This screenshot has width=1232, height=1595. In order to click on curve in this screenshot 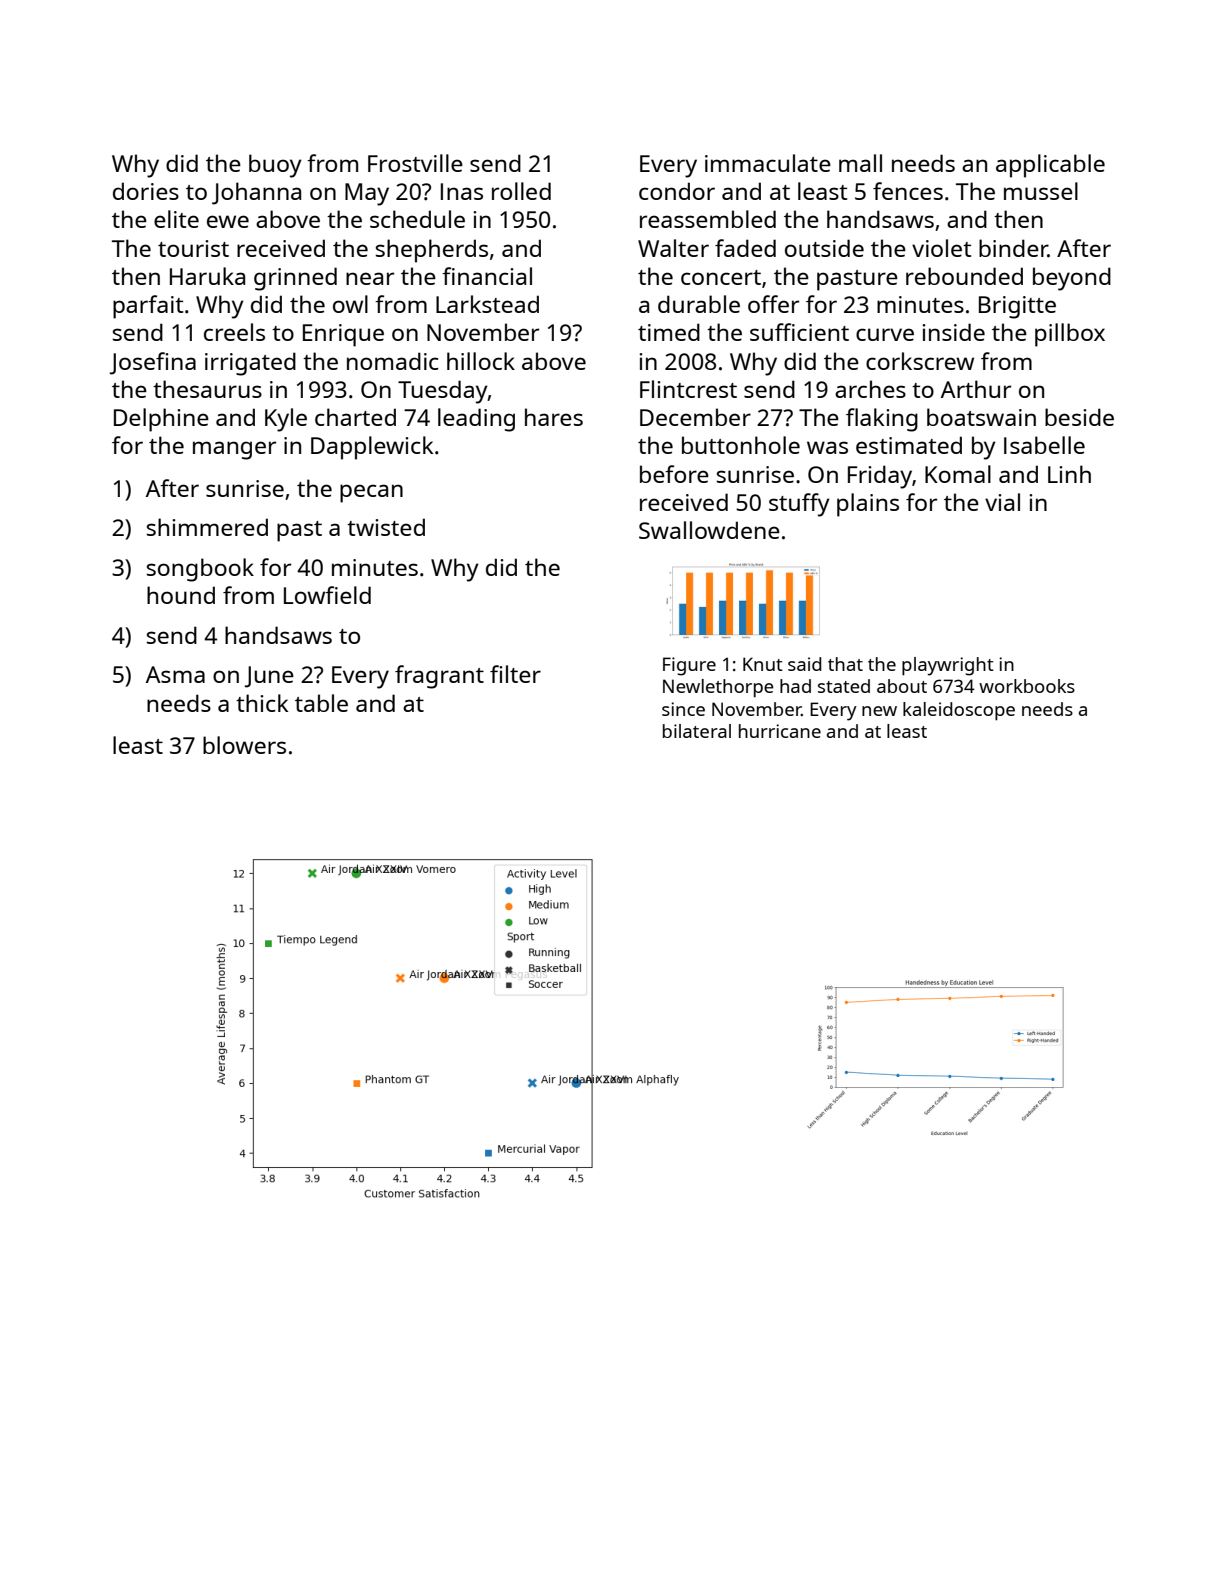, I will do `click(885, 334)`.
